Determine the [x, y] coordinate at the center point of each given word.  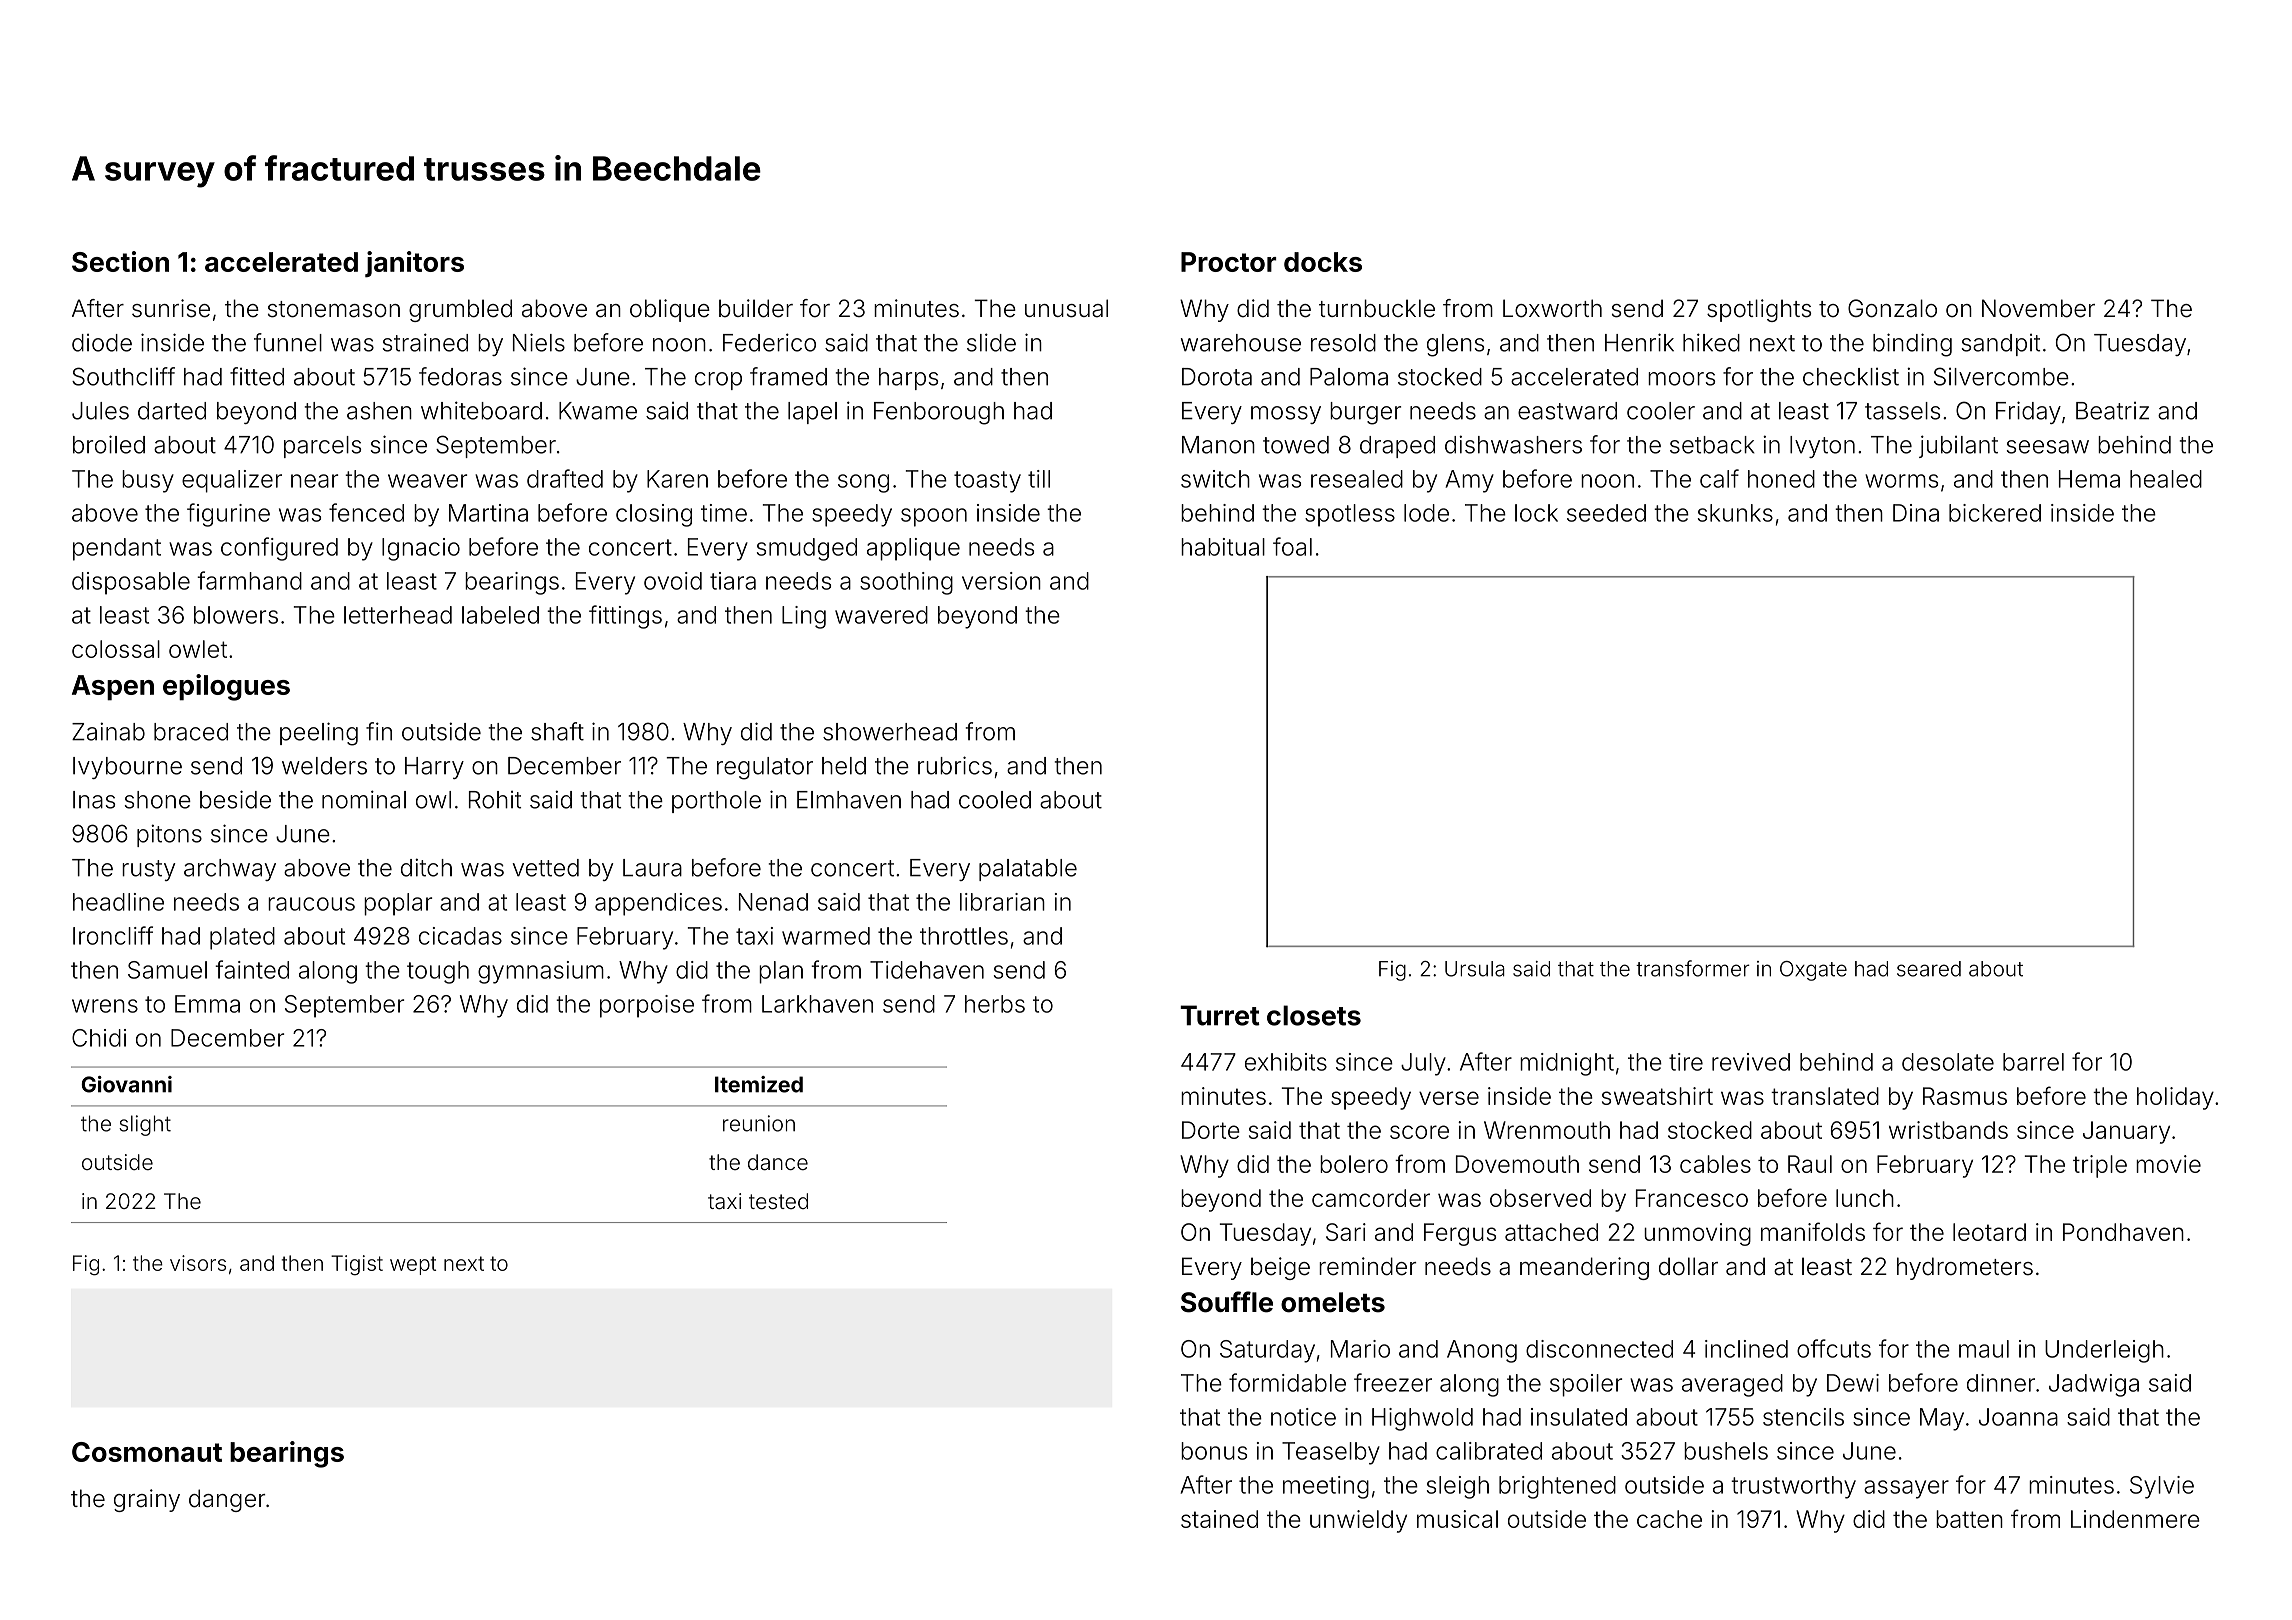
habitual [1223, 547]
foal [1292, 546]
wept [413, 1265]
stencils [1803, 1417]
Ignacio [421, 549]
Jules [100, 411]
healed [2166, 479]
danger [227, 1500]
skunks [1735, 513]
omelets [1333, 1302]
